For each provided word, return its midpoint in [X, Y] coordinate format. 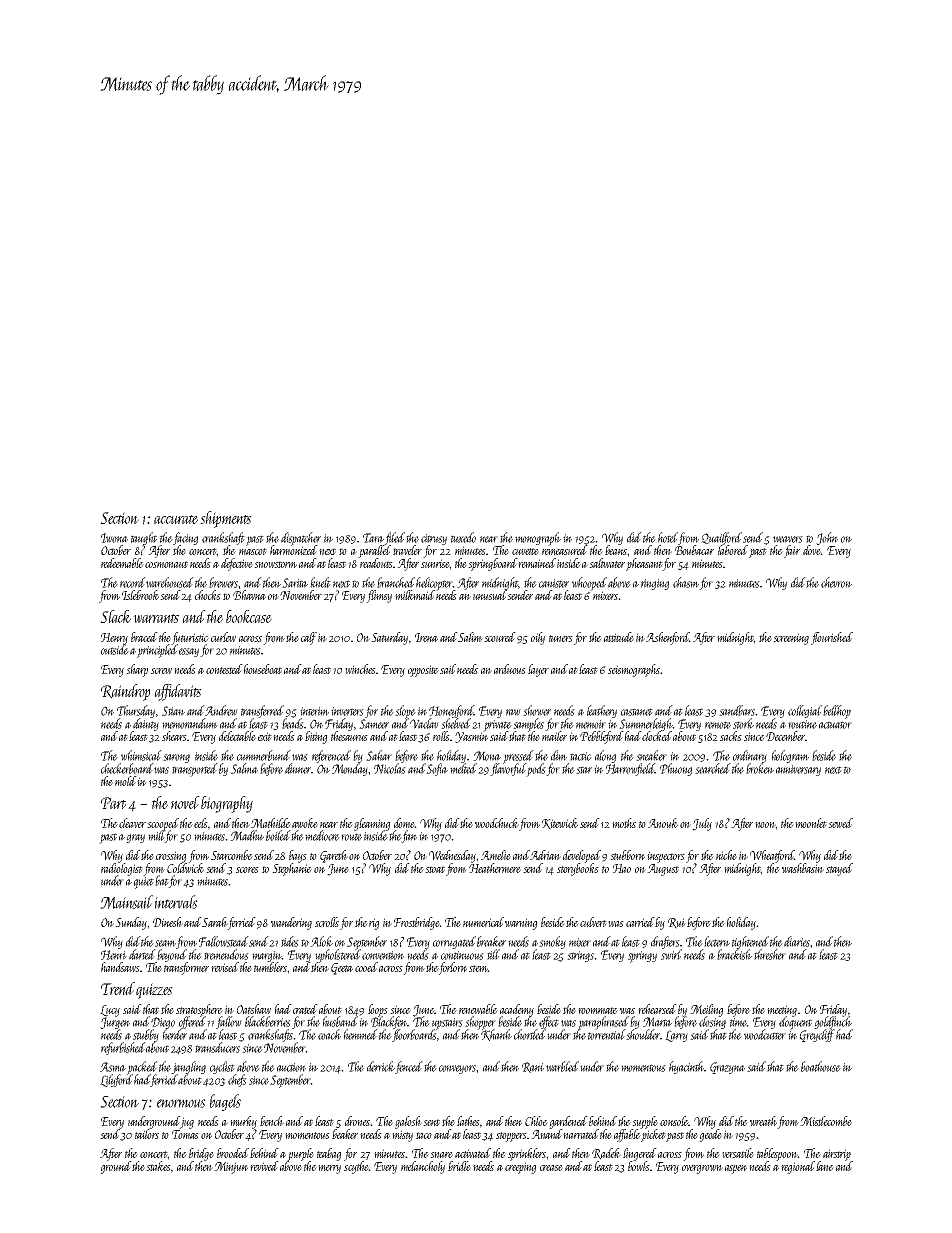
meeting [782, 1011]
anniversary [798, 770]
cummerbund [264, 755]
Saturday [389, 638]
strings [580, 956]
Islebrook [140, 595]
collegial [805, 711]
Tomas [185, 1134]
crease [551, 1168]
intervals [176, 902]
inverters [347, 711]
